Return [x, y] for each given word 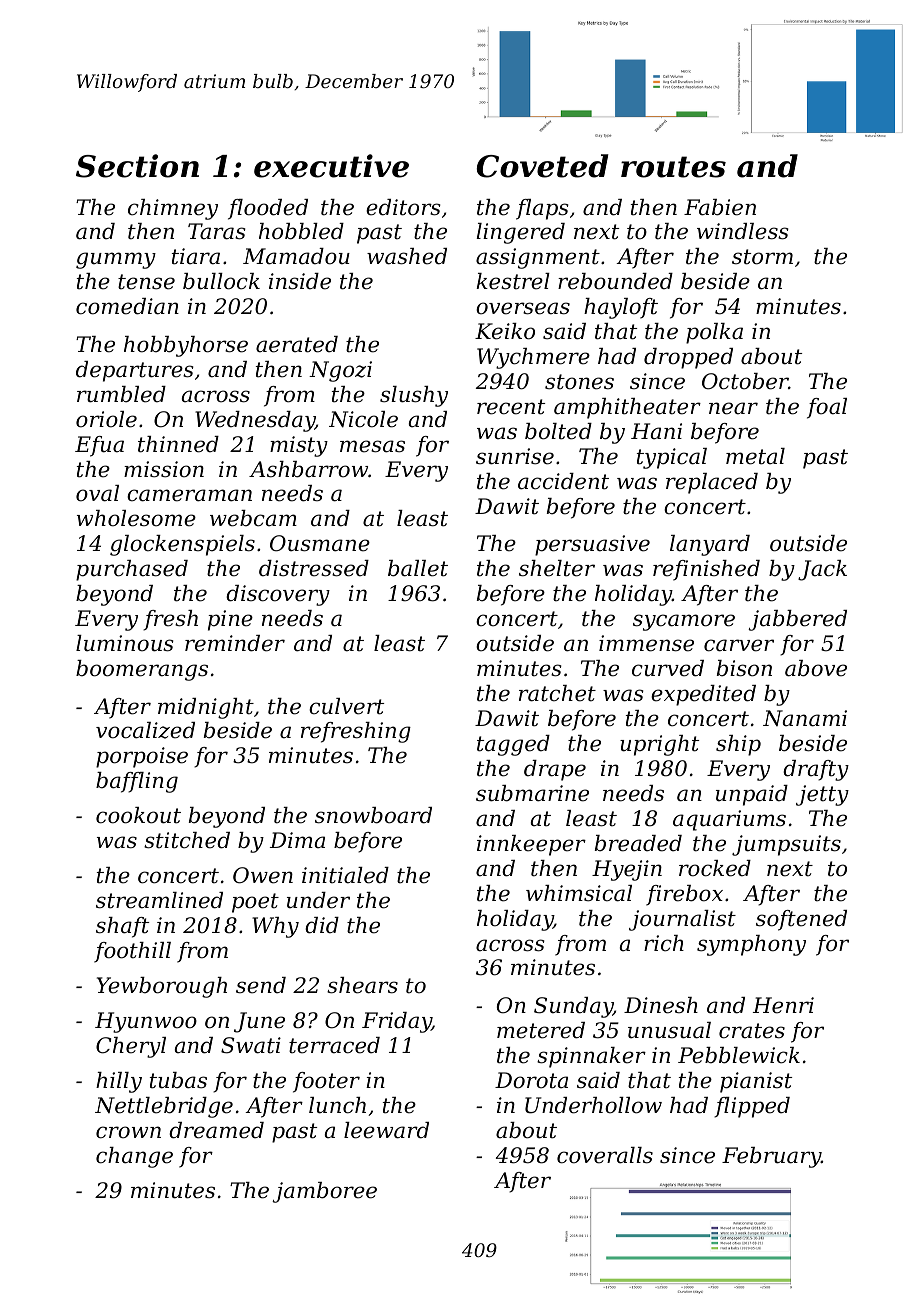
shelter [557, 568]
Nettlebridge [164, 1107]
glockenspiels [182, 545]
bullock [221, 281]
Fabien [720, 207]
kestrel [513, 281]
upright [659, 745]
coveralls [605, 1155]
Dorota [531, 1080]
